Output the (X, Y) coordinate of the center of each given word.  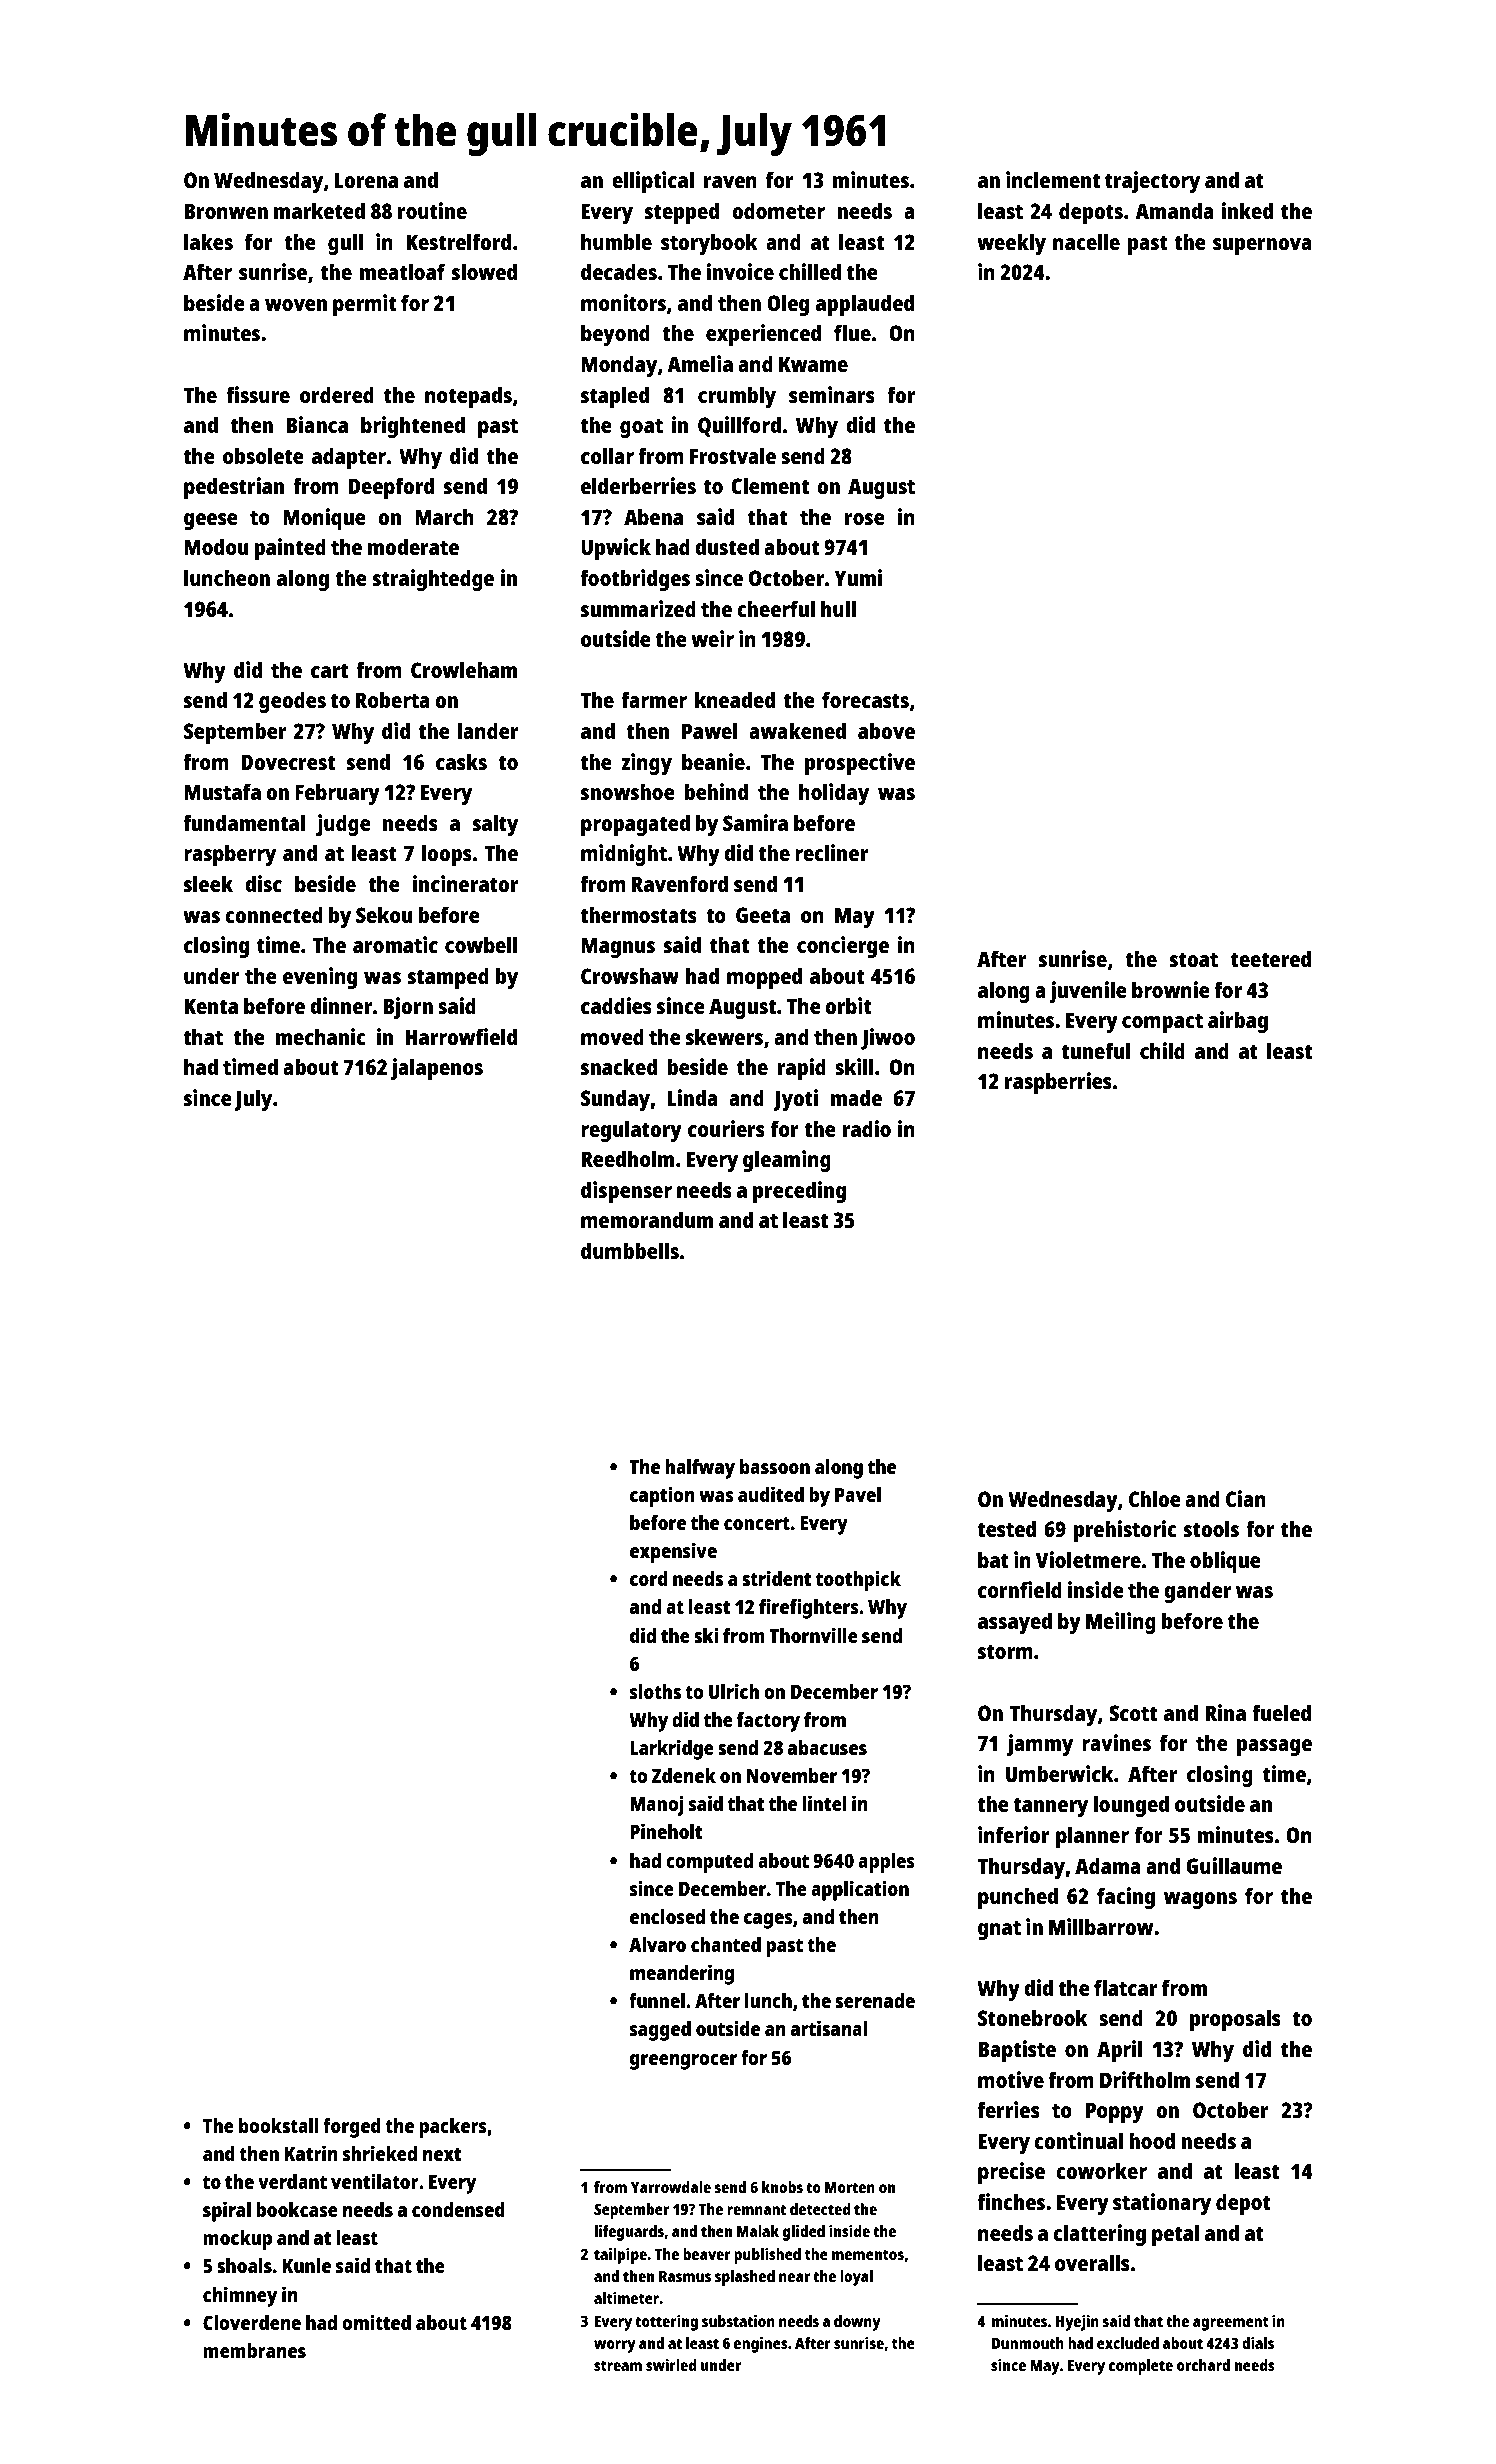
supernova (1262, 246)
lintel (824, 1803)
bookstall (279, 2125)
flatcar (1125, 1987)
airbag (1238, 1022)
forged (352, 2128)
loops (447, 855)
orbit (848, 1005)
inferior (1013, 1834)
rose (865, 519)
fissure (258, 394)
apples (886, 1863)
